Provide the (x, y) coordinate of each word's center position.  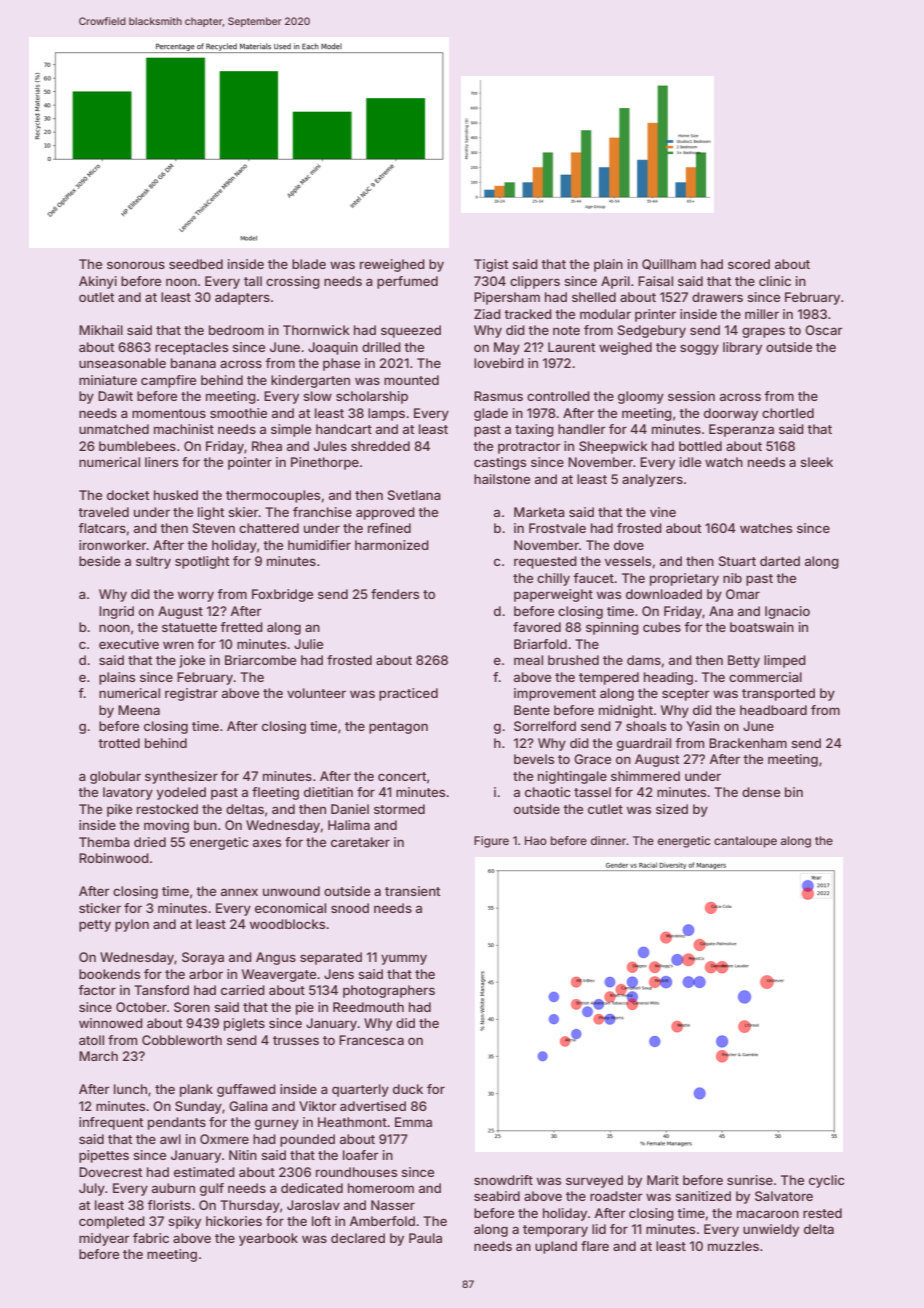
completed (112, 1222)
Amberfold (382, 1221)
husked (176, 495)
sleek (816, 462)
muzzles (733, 1246)
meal (528, 660)
